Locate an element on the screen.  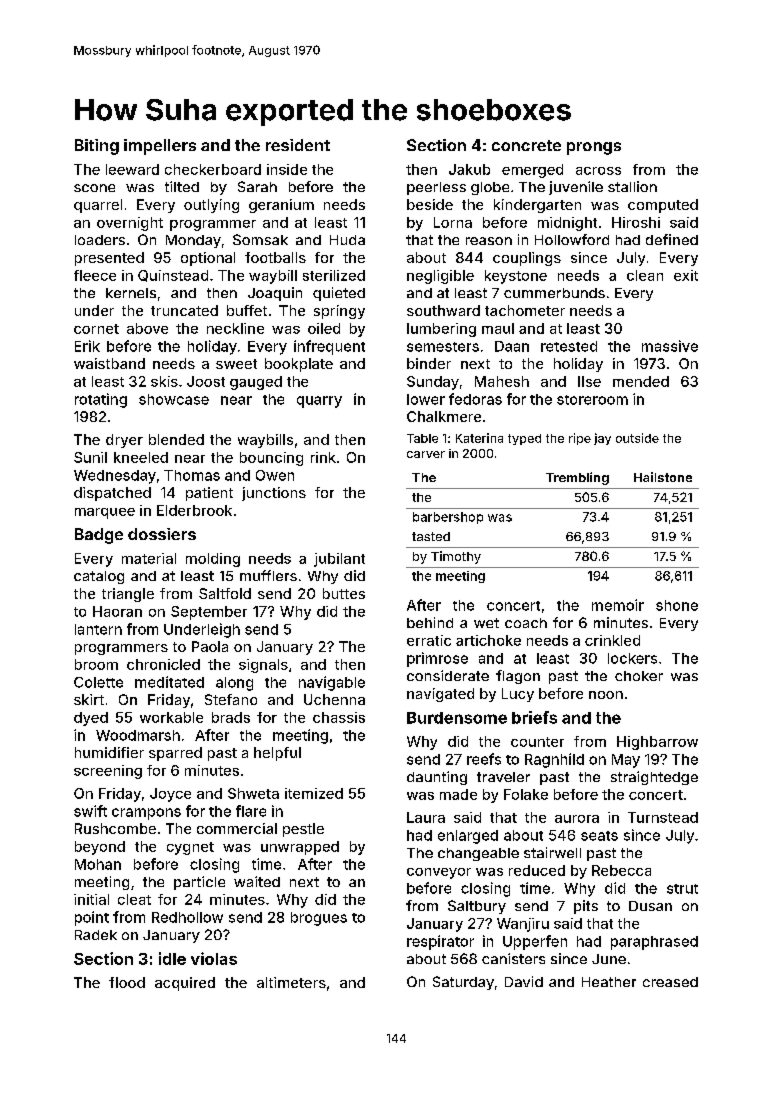
impellers is located at coordinates (160, 147).
